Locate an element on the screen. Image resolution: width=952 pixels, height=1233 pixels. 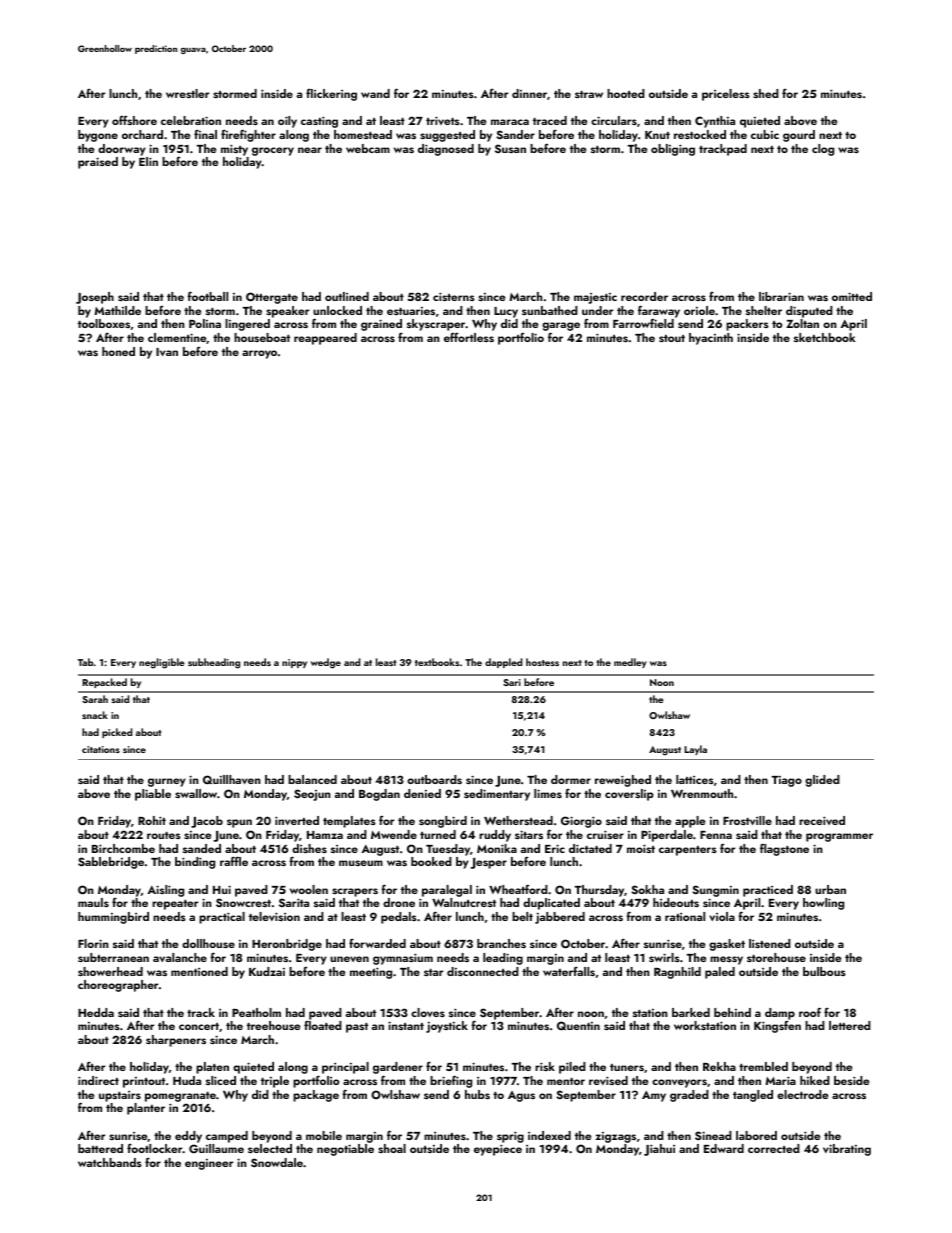
flickering is located at coordinates (331, 95).
